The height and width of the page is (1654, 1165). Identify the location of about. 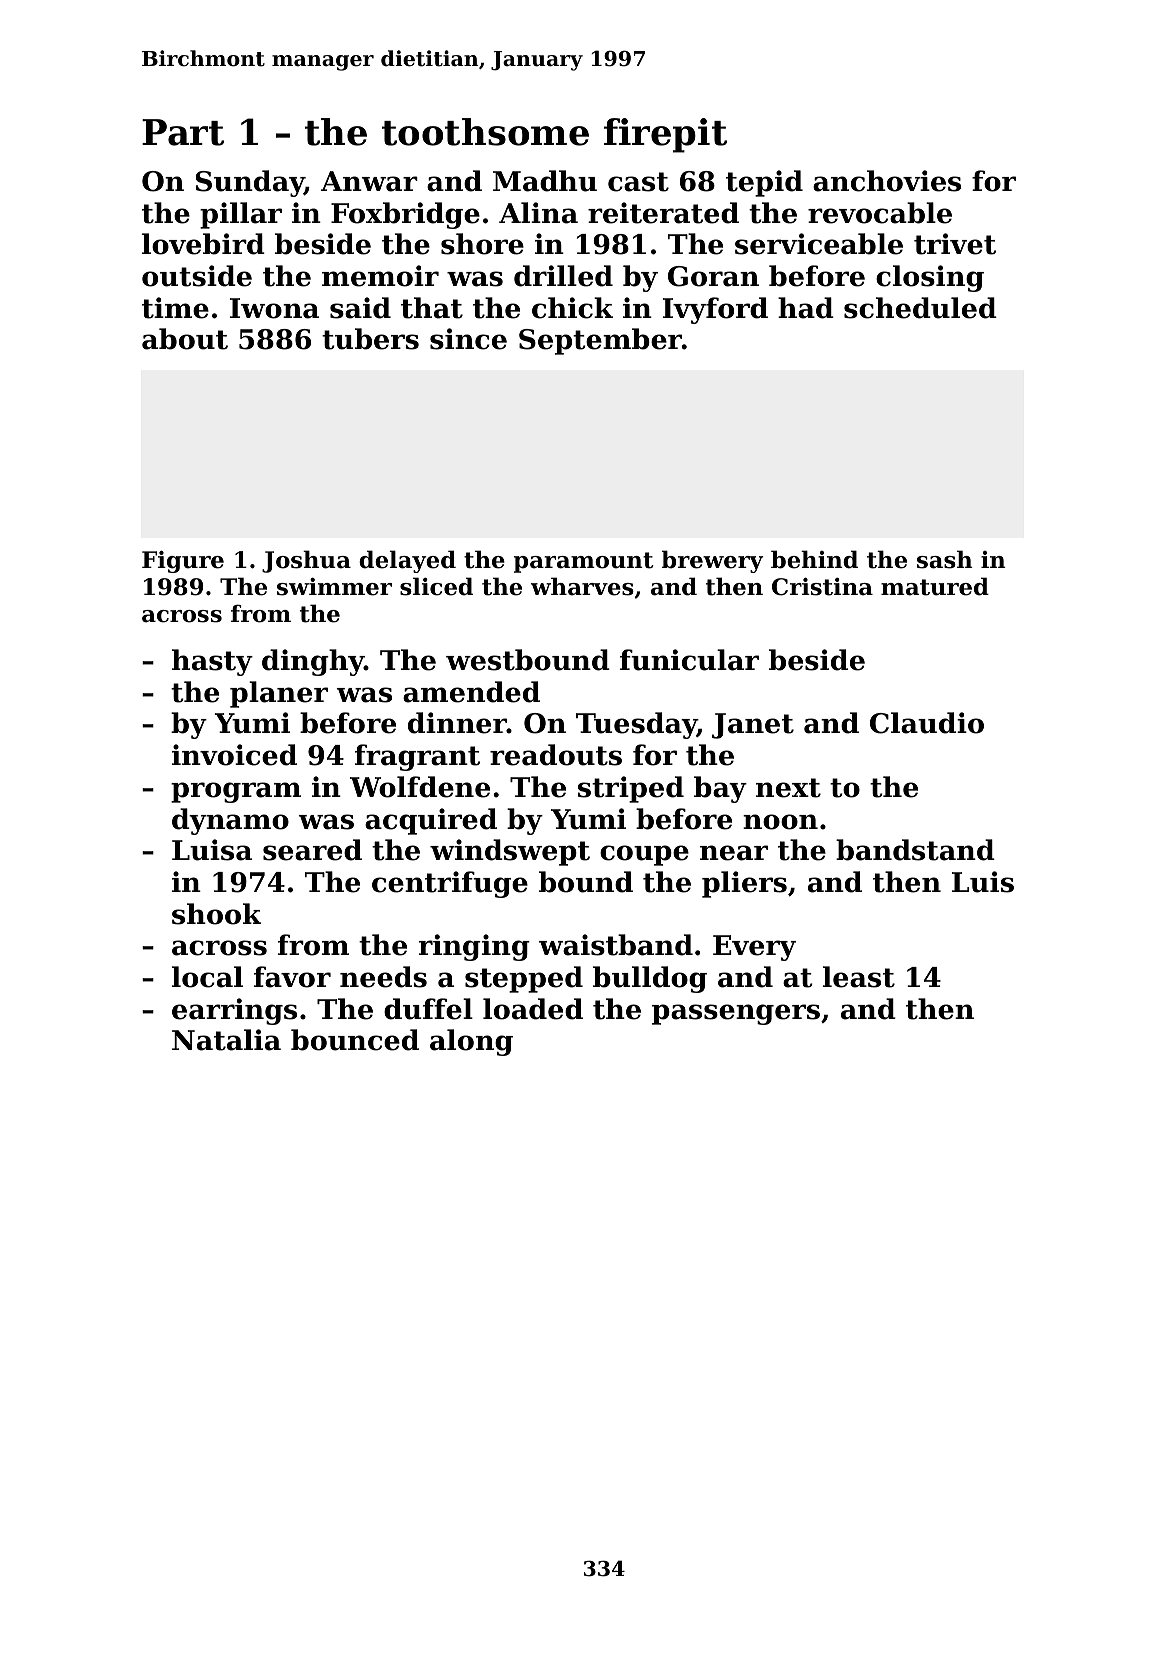
(185, 339).
